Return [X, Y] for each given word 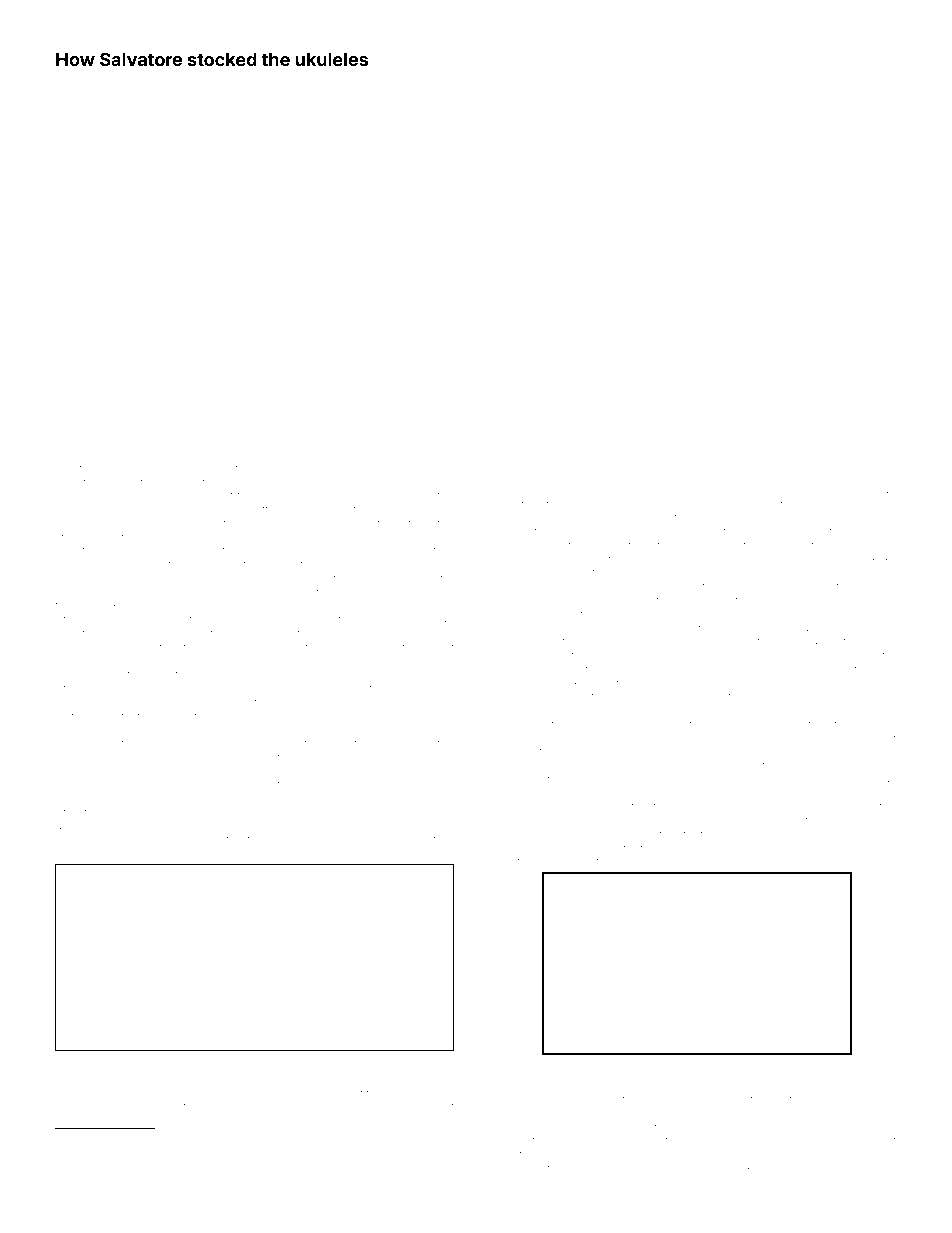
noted [847, 739]
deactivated [388, 648]
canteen [379, 524]
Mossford [698, 586]
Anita [76, 1174]
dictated [76, 717]
